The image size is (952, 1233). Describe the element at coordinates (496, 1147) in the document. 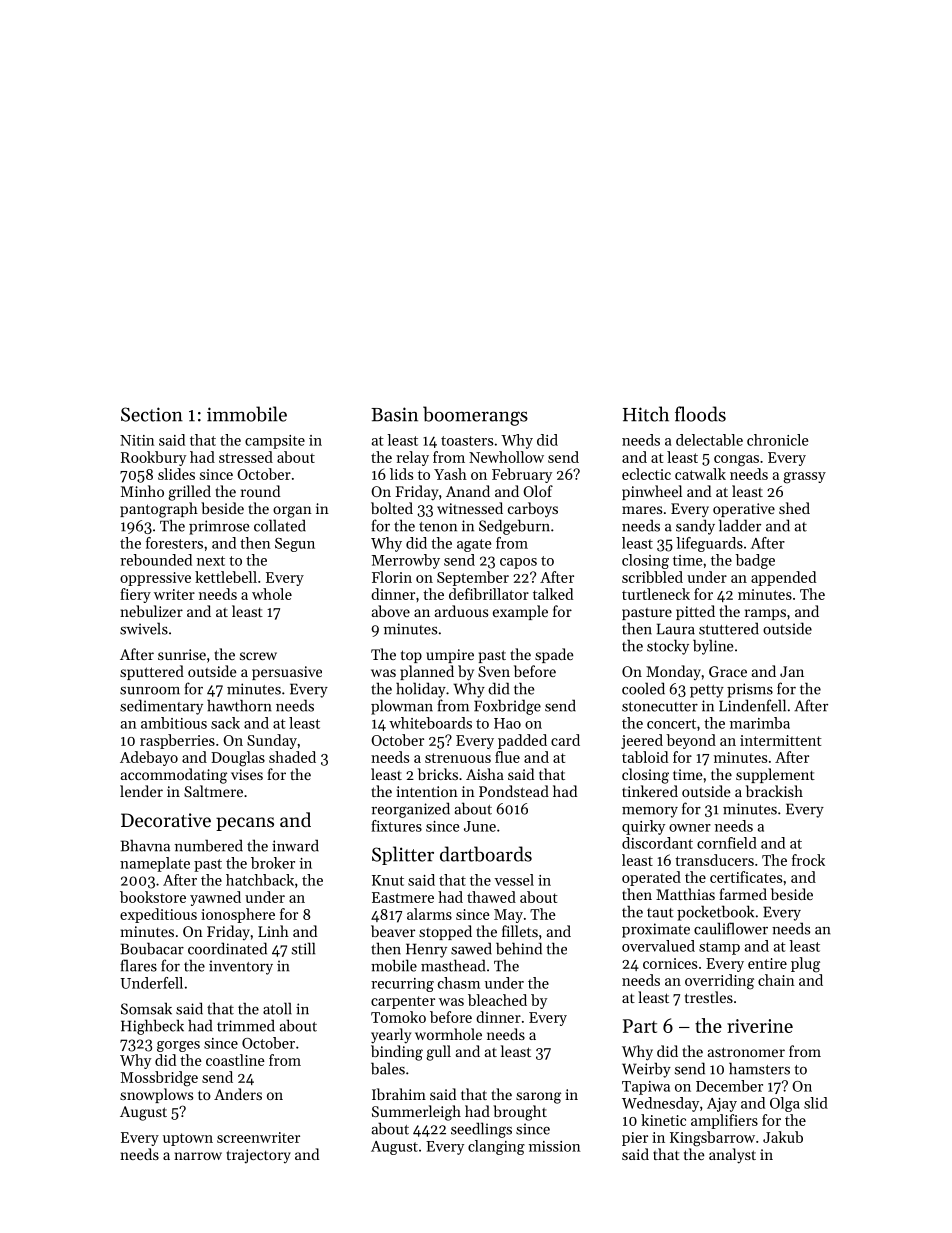

I see `clanging` at that location.
